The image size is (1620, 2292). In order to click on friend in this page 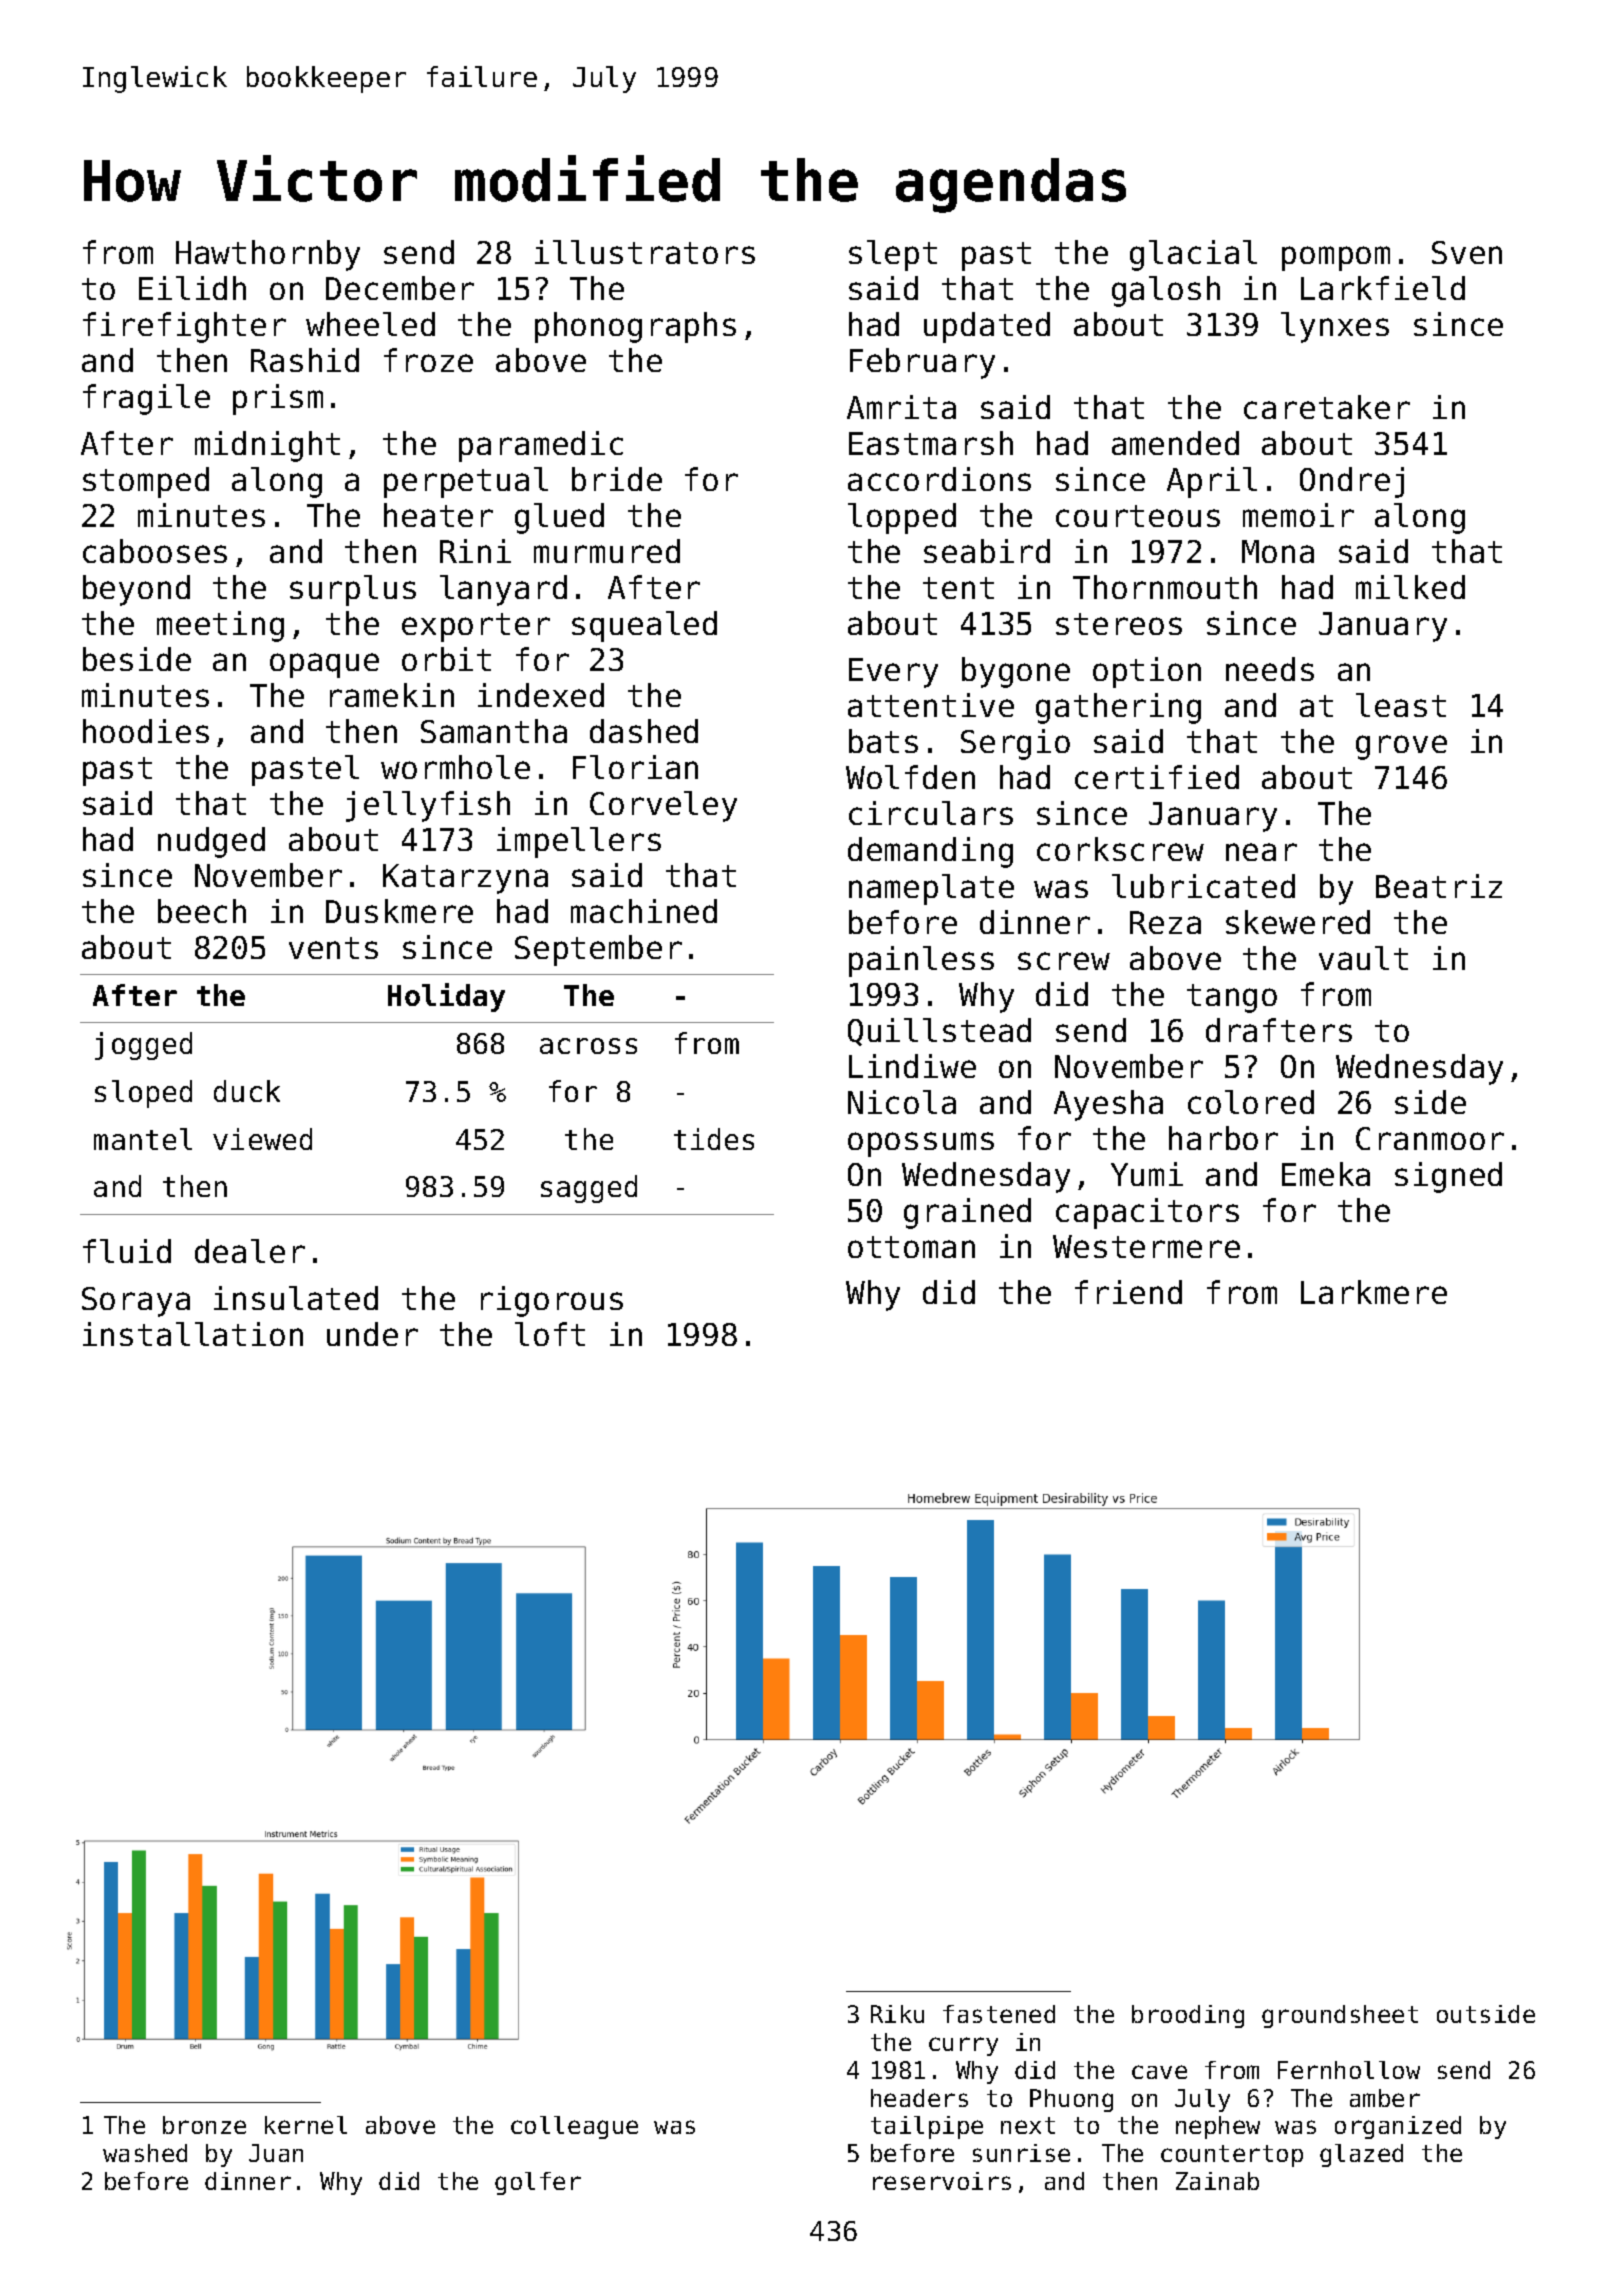, I will do `click(1128, 1292)`.
